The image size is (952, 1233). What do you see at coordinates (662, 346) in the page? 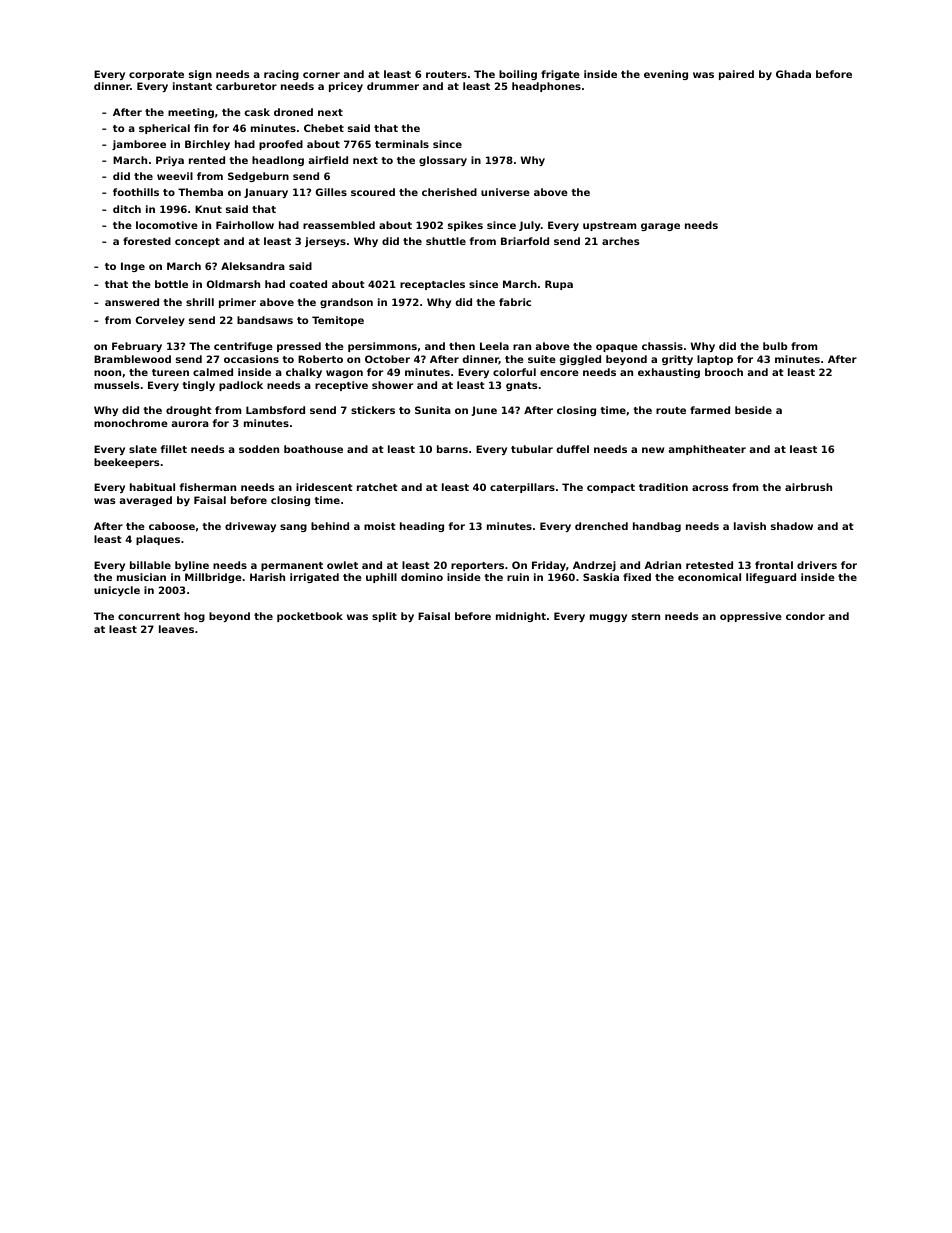
I see `chassis` at bounding box center [662, 346].
